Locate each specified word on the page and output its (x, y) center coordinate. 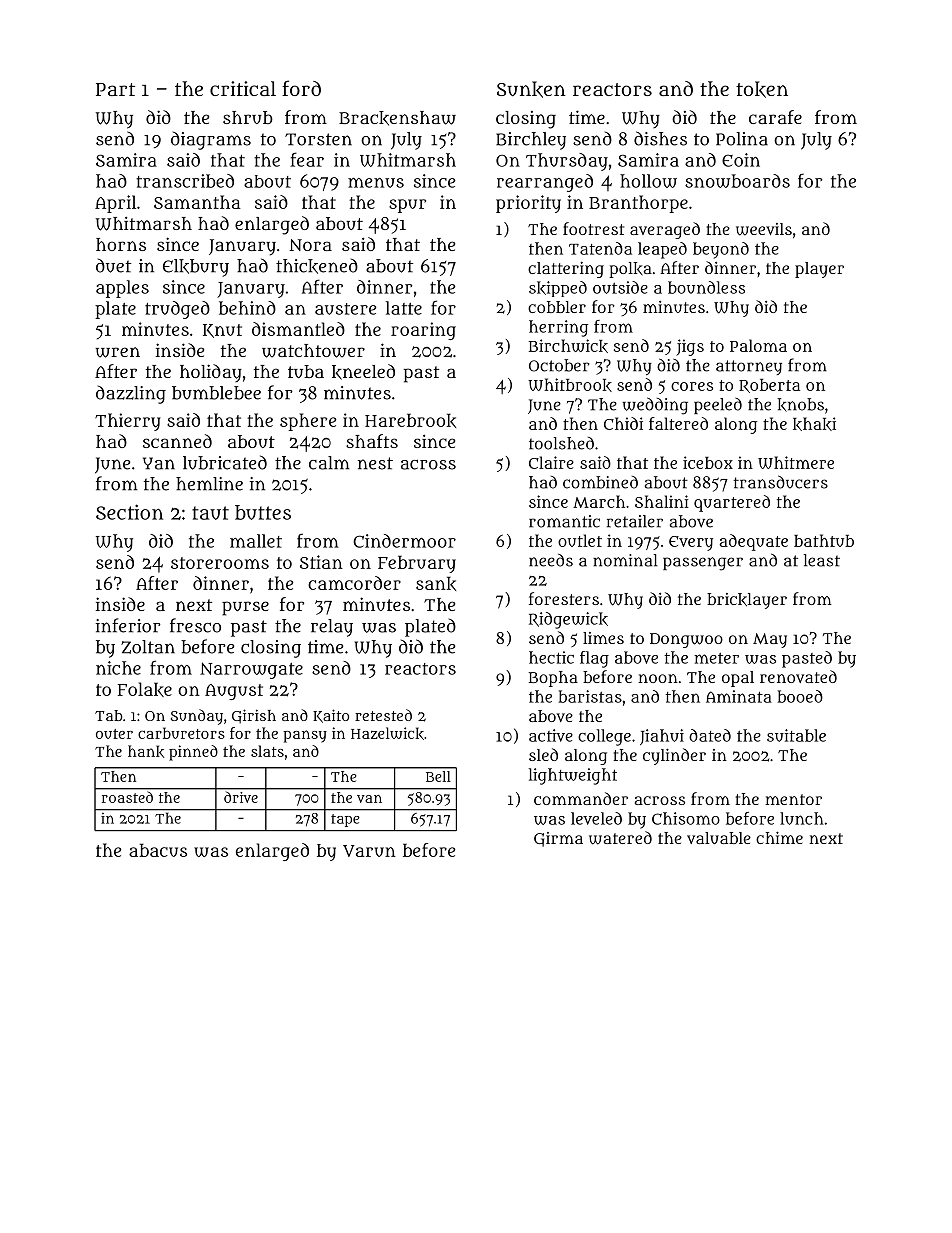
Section (129, 512)
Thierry (128, 422)
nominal (625, 560)
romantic (564, 521)
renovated (798, 676)
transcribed (185, 181)
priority (528, 204)
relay (332, 628)
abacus (158, 850)
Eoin (741, 160)
